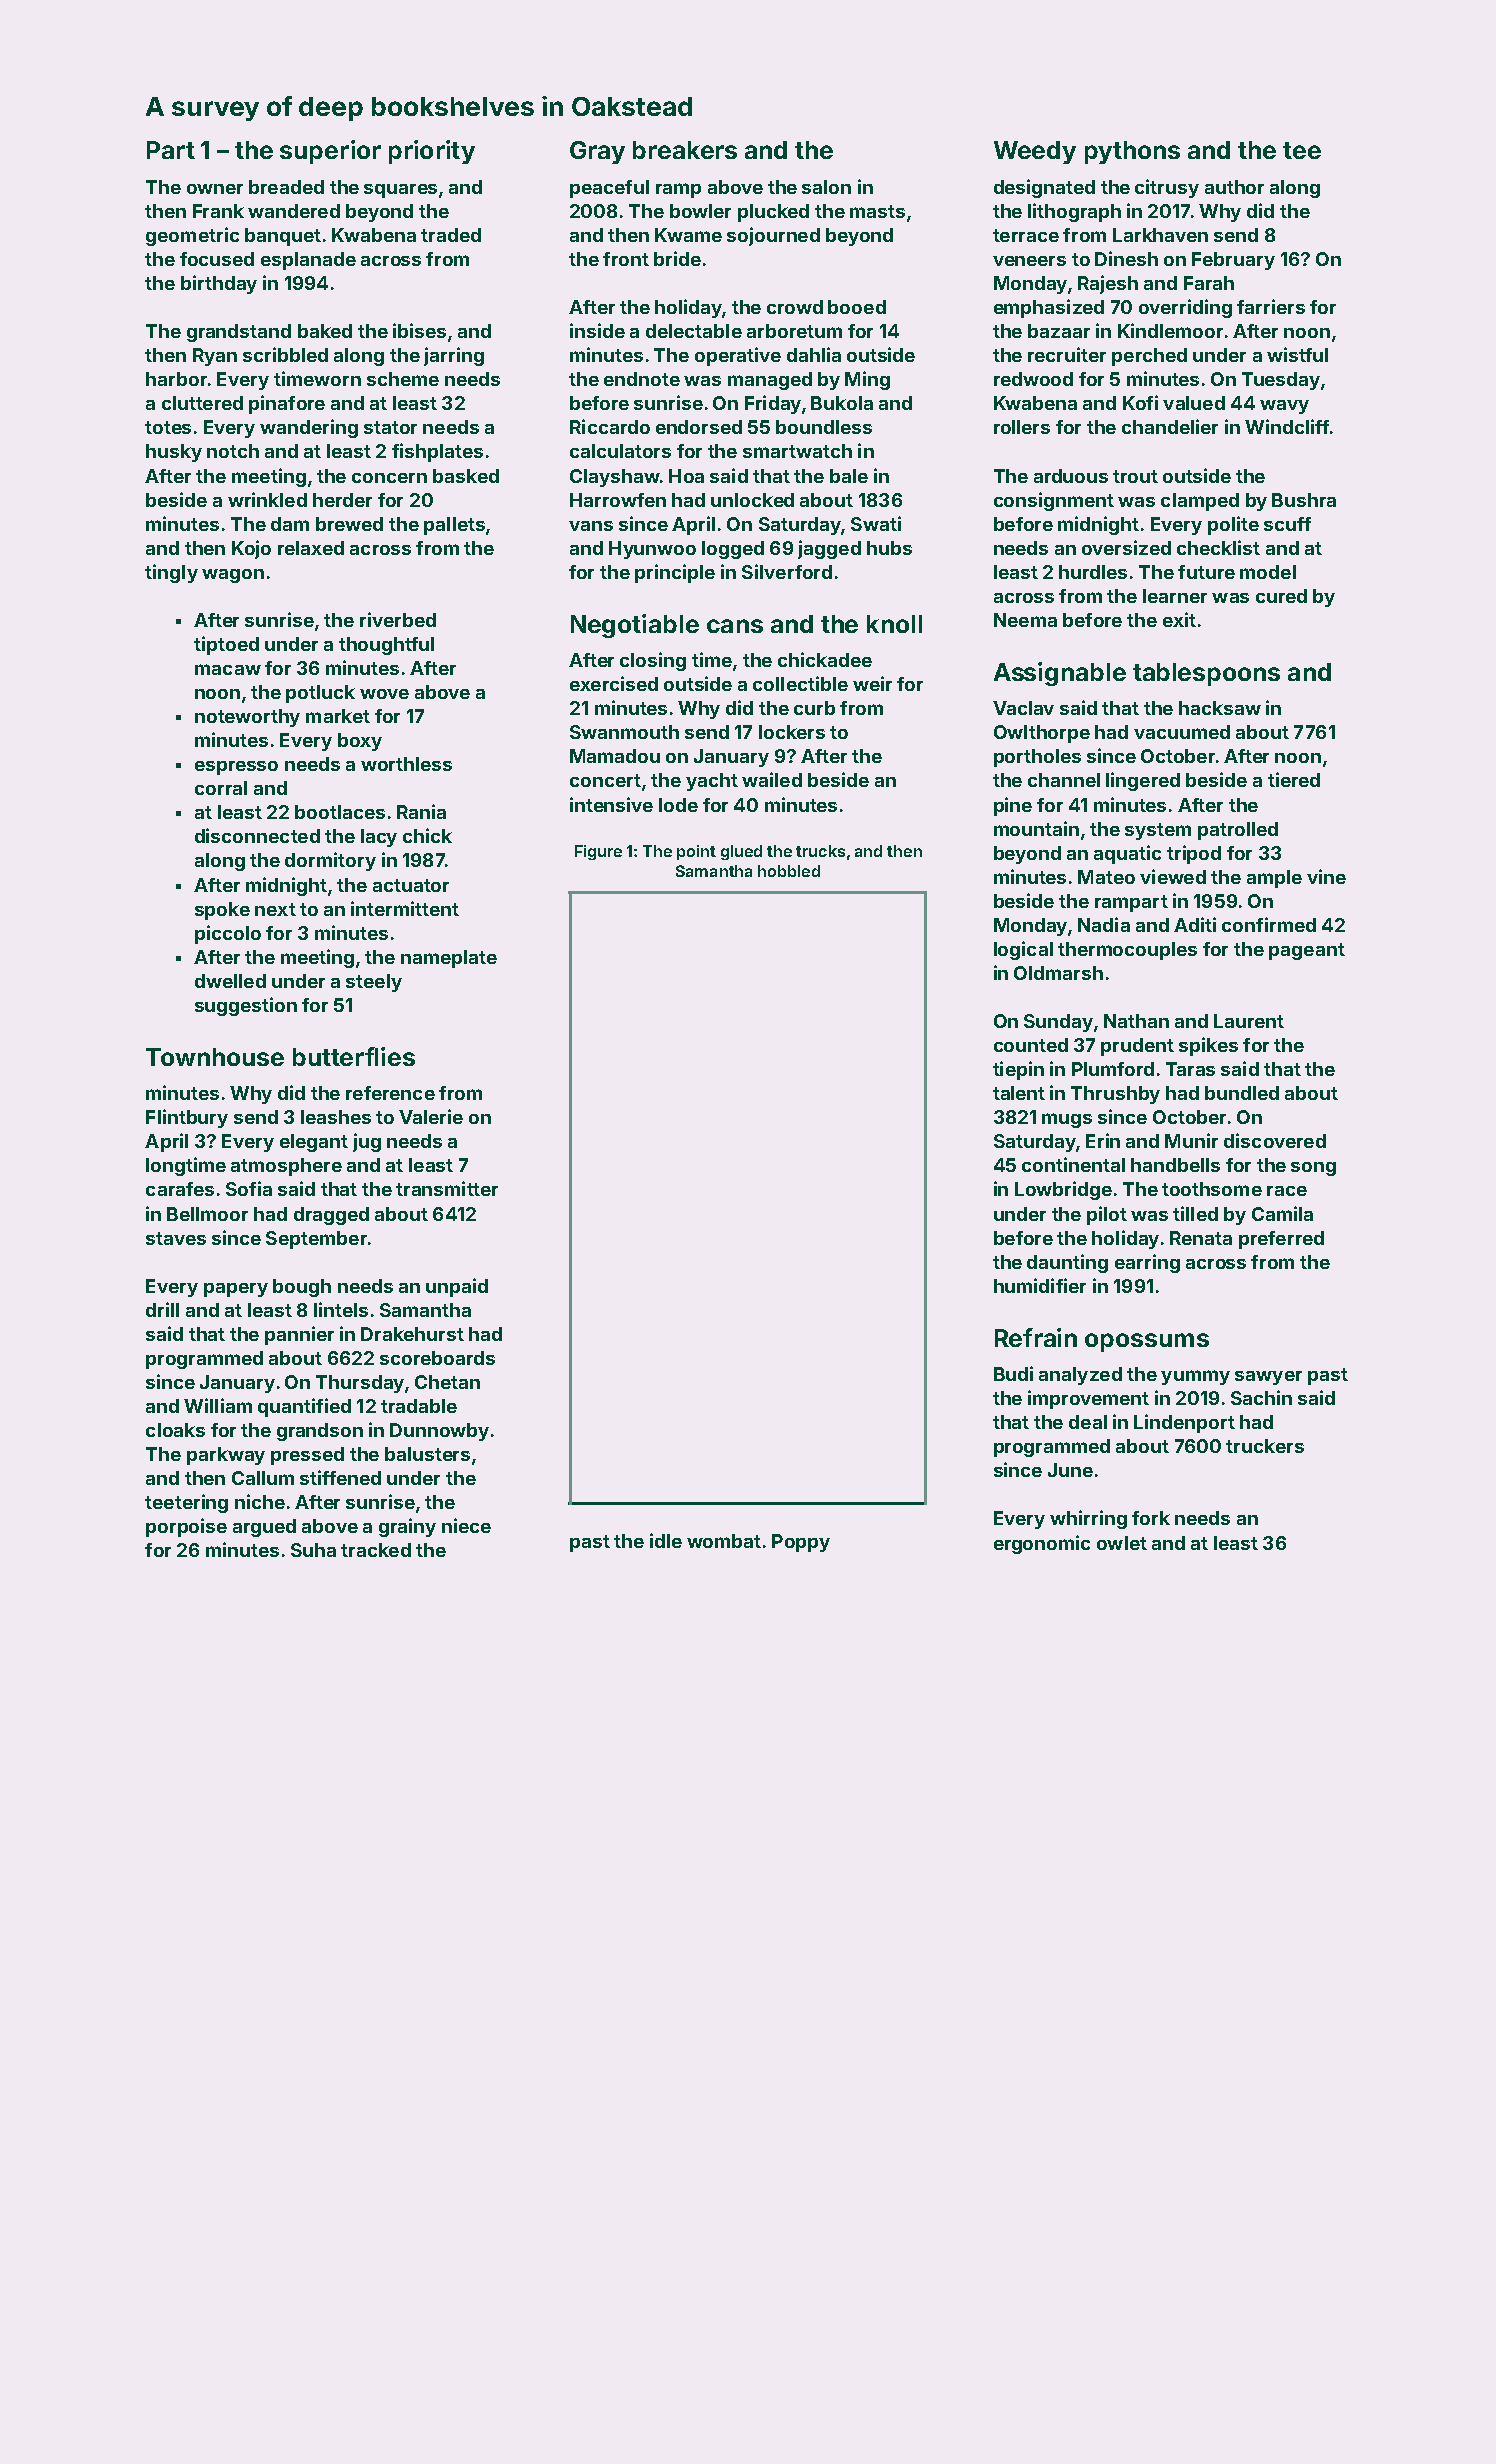 The image size is (1496, 2464). What do you see at coordinates (1035, 152) in the document?
I see `Weedy` at bounding box center [1035, 152].
